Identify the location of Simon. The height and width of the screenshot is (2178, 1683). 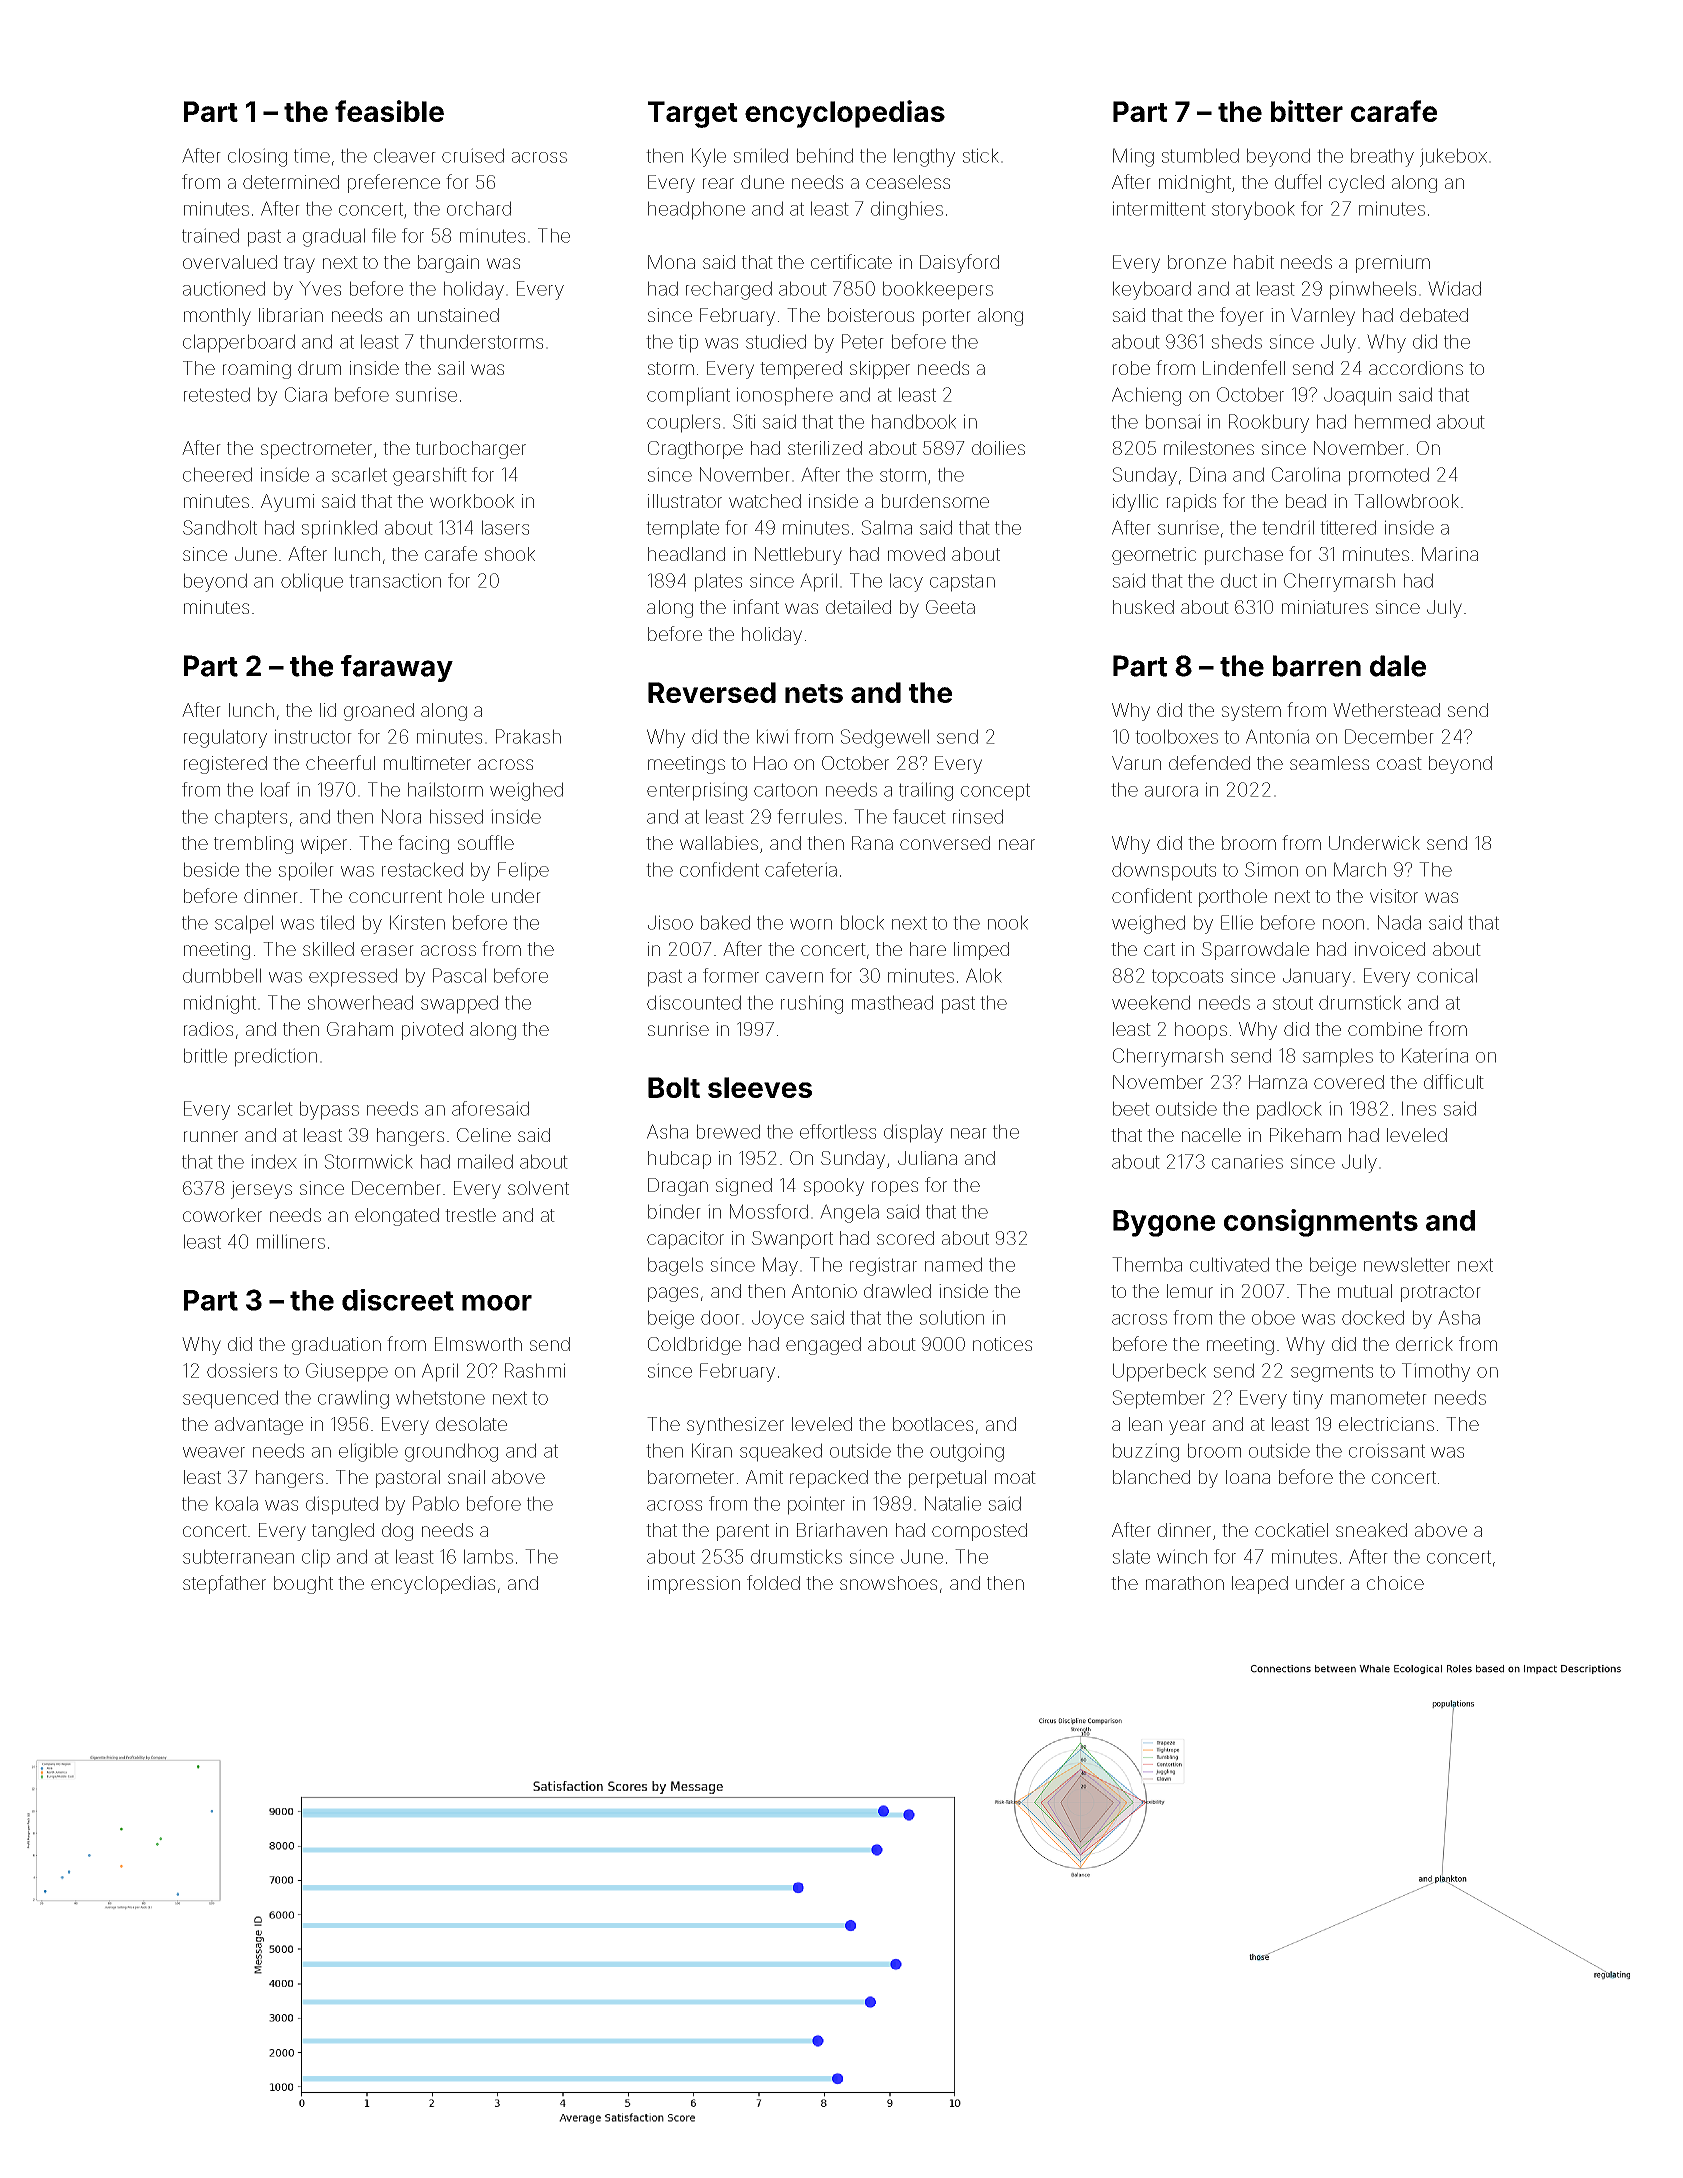
(1271, 869).
